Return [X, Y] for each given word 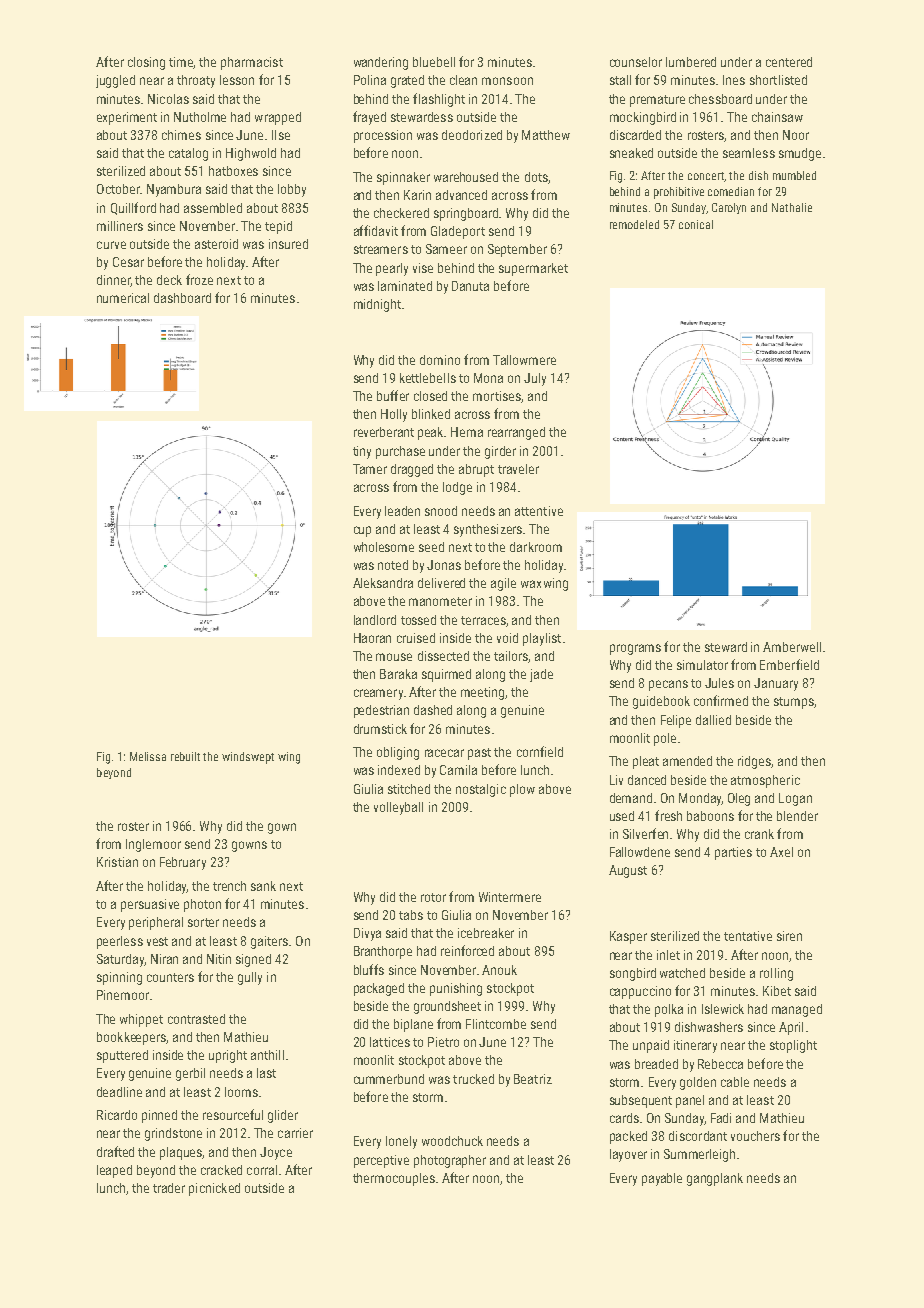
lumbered [691, 62]
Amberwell [792, 647]
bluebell [434, 62]
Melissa [148, 756]
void [507, 638]
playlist [542, 639]
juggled [115, 81]
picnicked [214, 1189]
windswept [248, 758]
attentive [539, 511]
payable [662, 1179]
